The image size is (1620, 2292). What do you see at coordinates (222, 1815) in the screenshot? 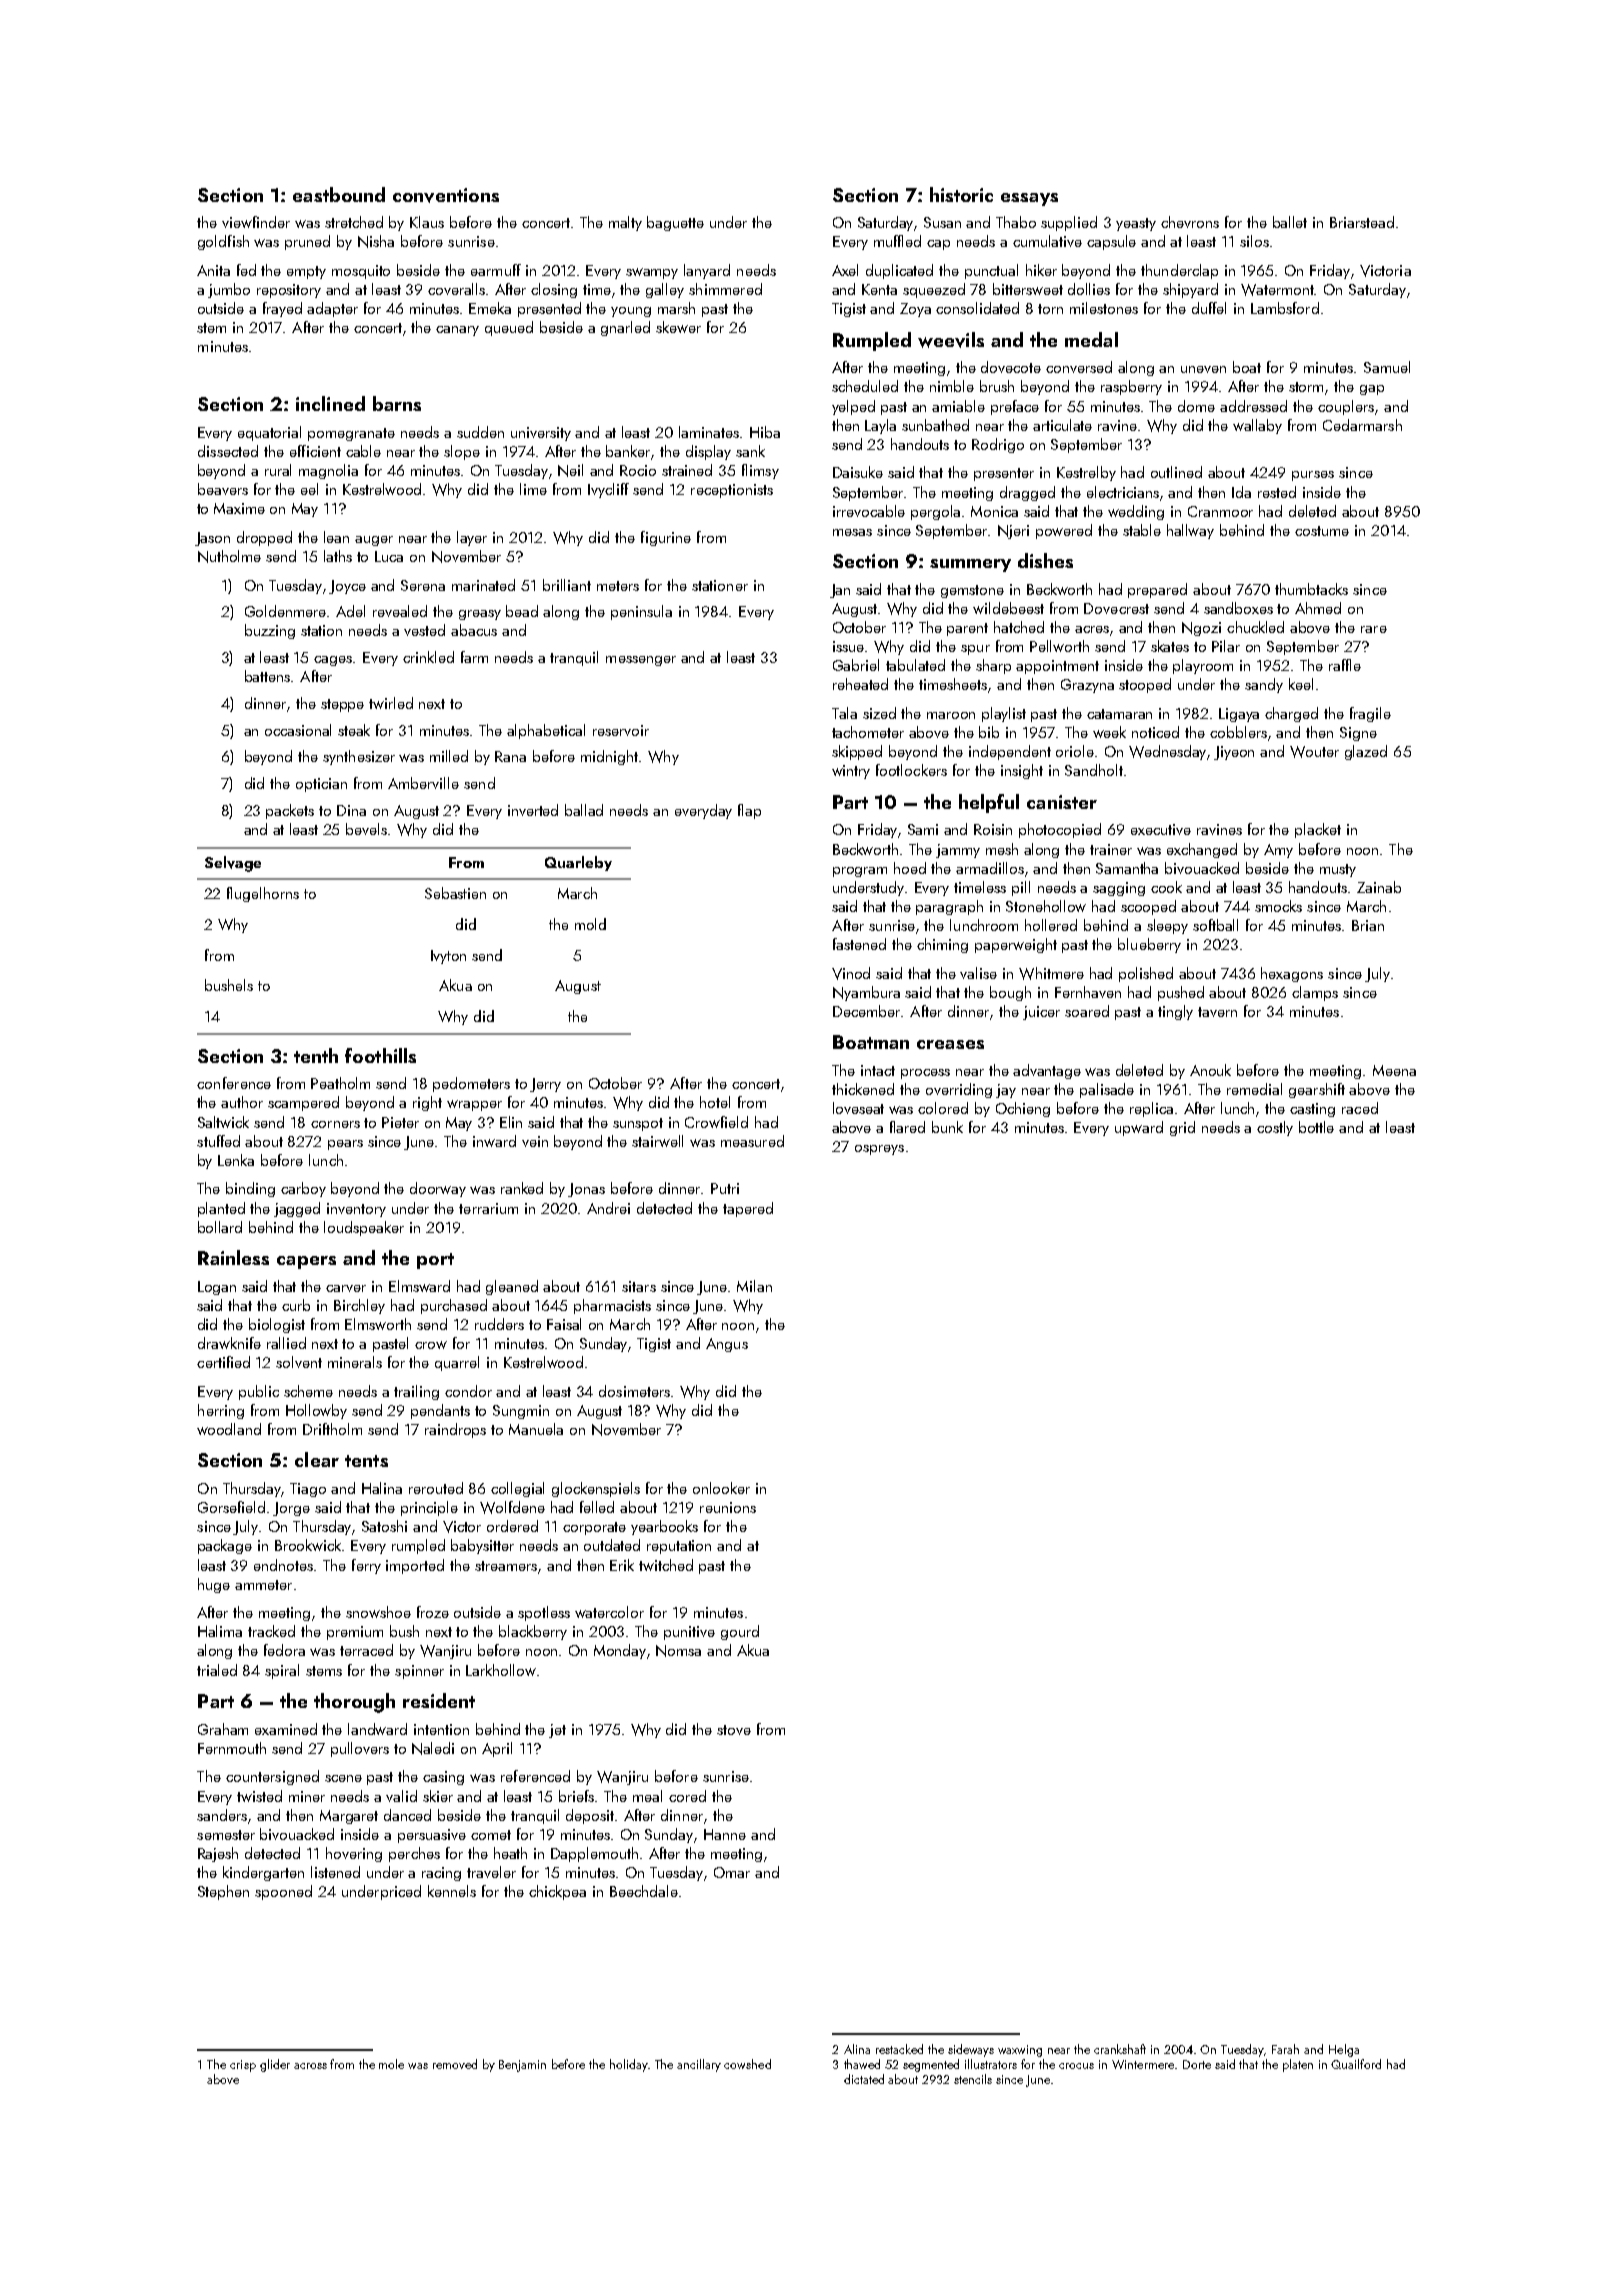
I see `sanders` at bounding box center [222, 1815].
